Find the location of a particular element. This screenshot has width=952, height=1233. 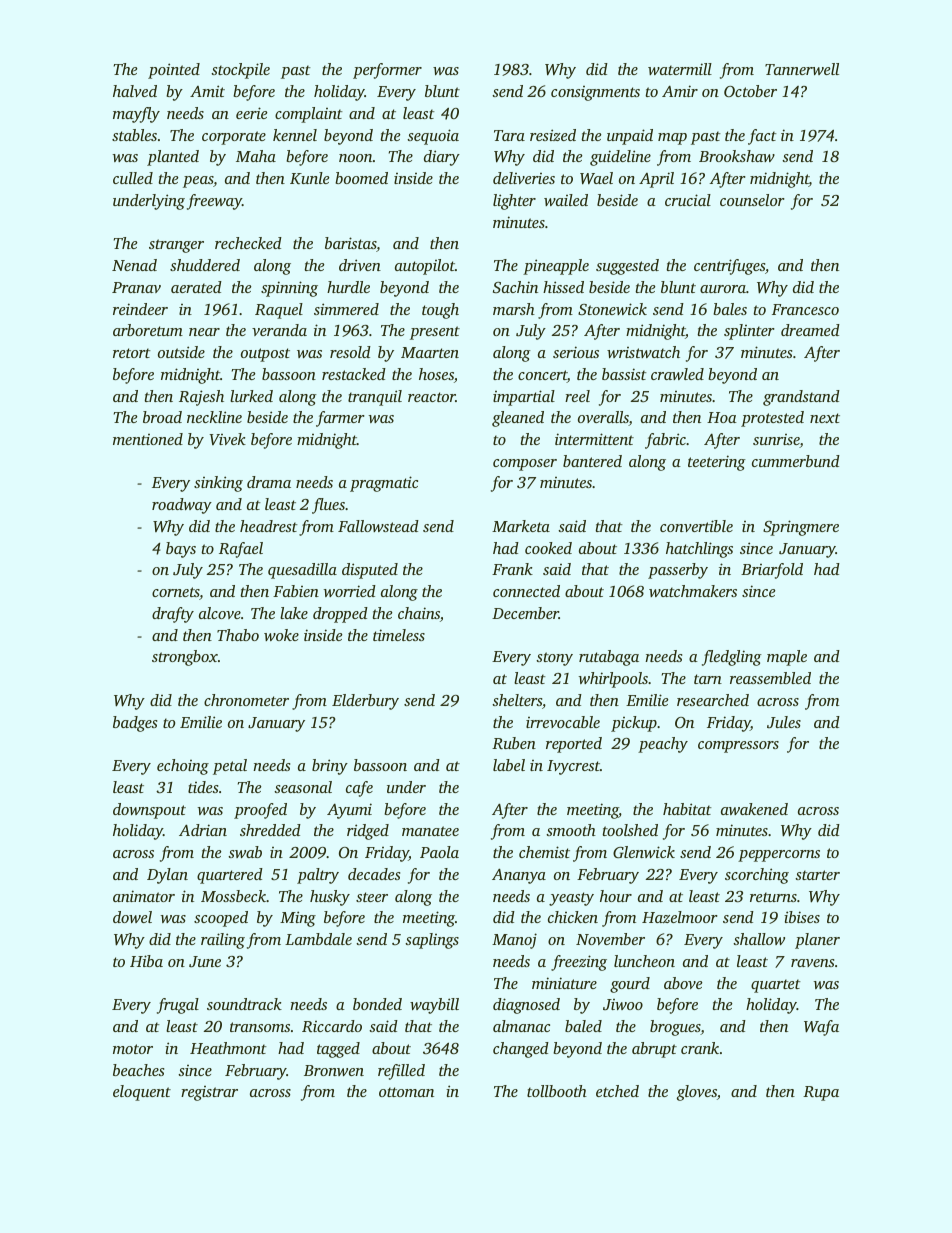

Kunle is located at coordinates (309, 178).
